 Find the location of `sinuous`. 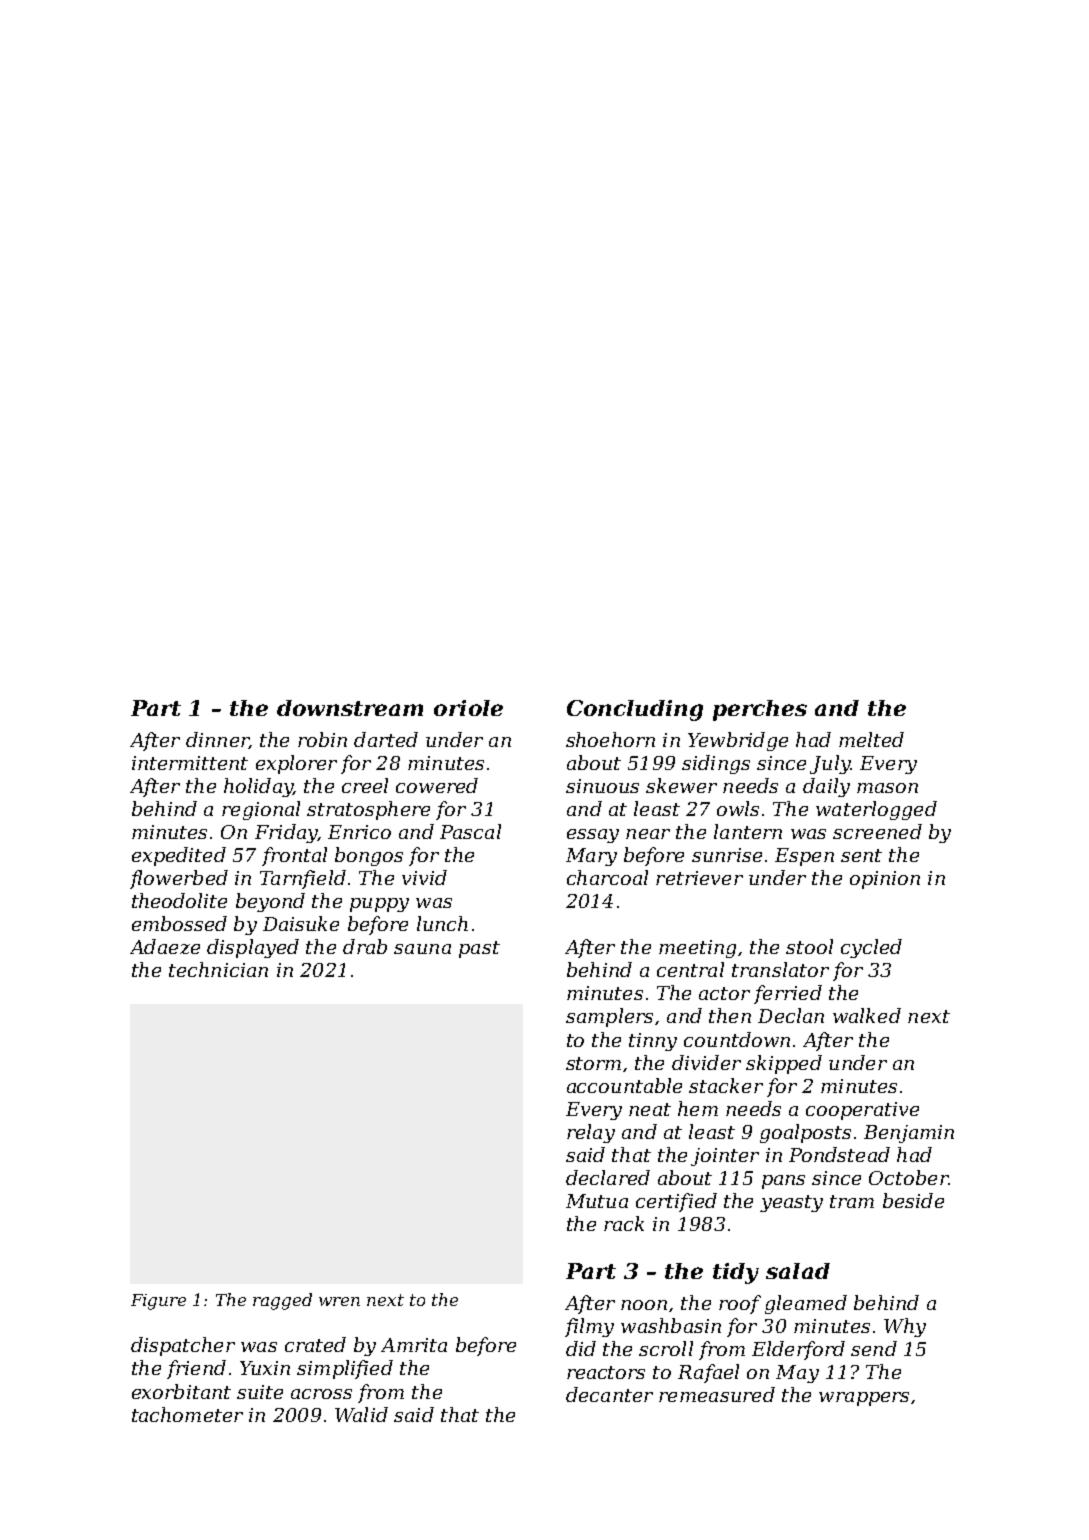

sinuous is located at coordinates (602, 786).
